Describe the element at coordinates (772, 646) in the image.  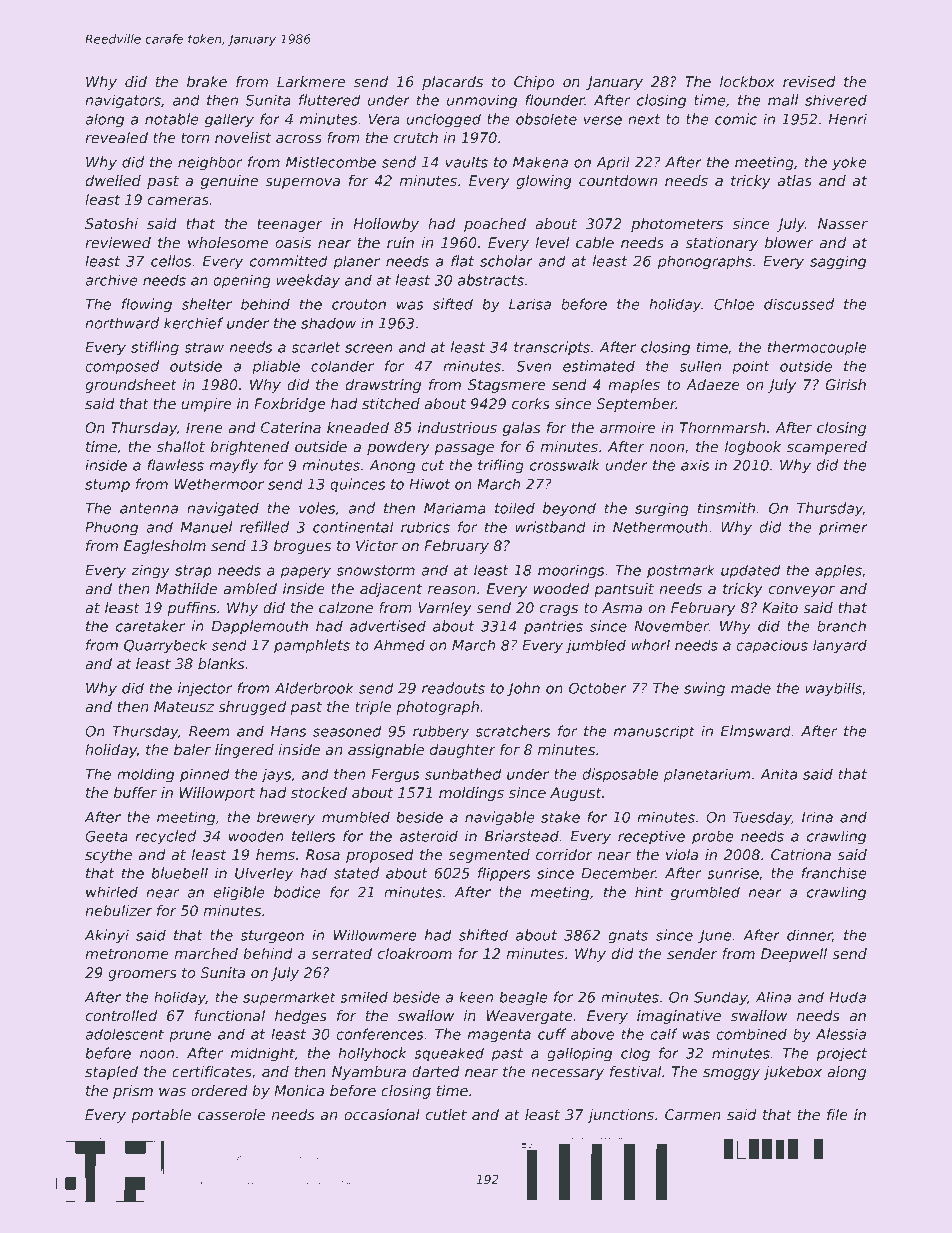
I see `capacious` at that location.
